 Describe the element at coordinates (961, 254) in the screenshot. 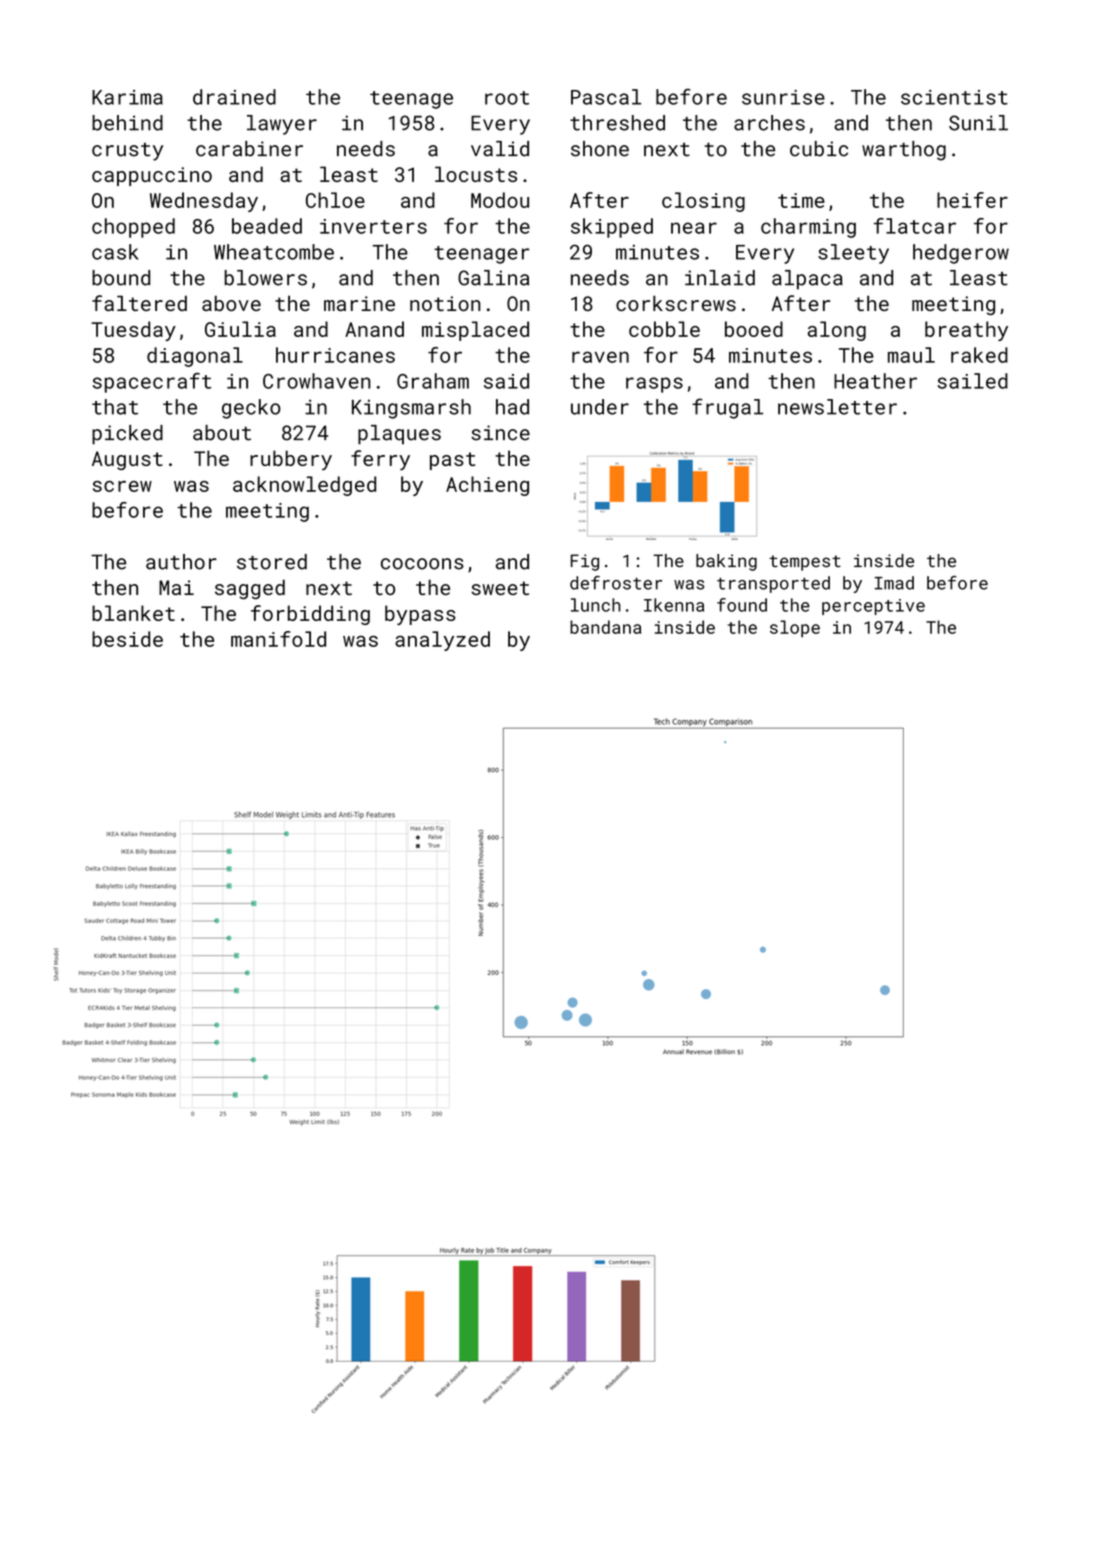

I see `hedgerow` at that location.
